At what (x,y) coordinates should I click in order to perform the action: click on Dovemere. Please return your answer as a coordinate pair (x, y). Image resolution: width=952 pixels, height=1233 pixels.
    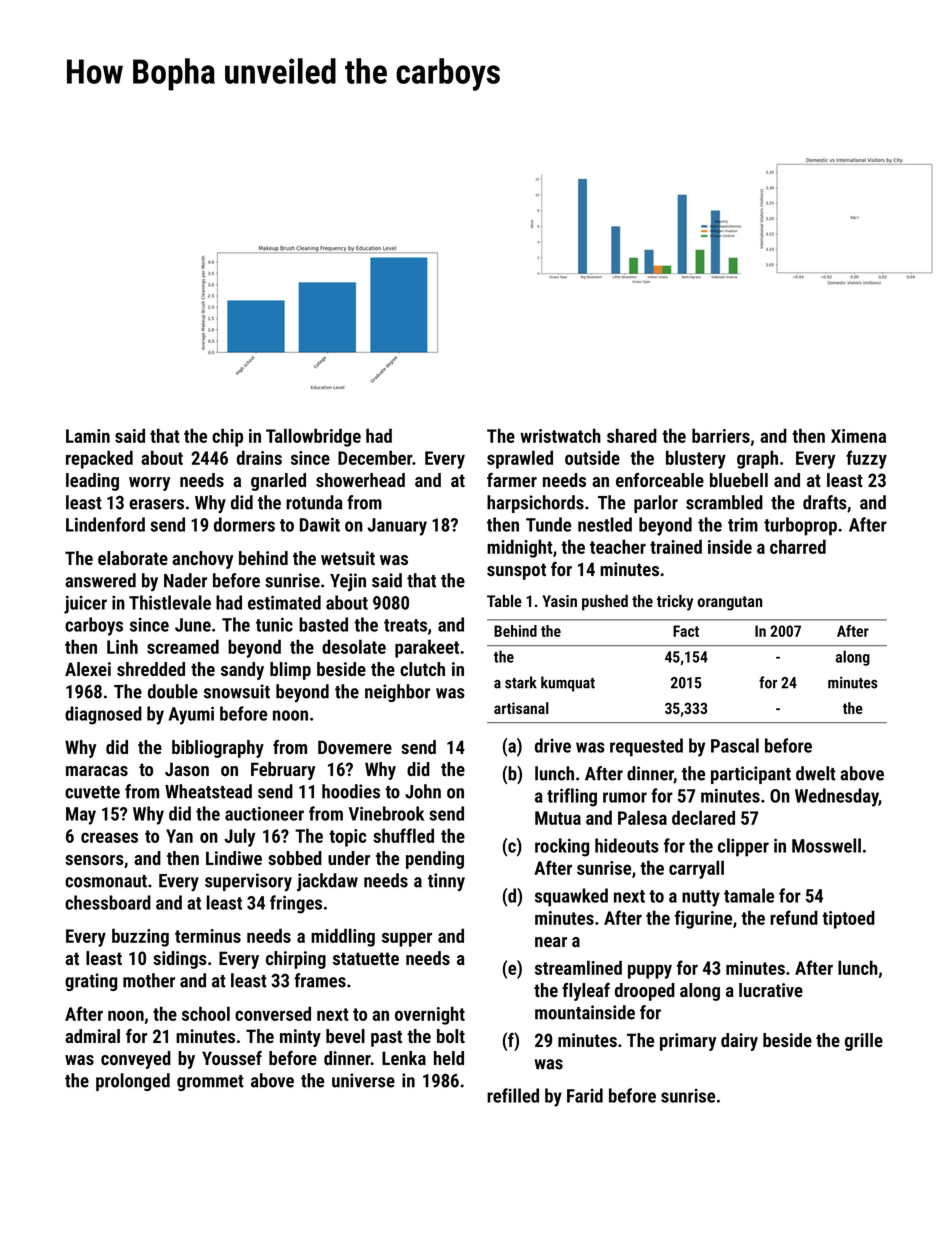
    Looking at the image, I should click on (355, 747).
